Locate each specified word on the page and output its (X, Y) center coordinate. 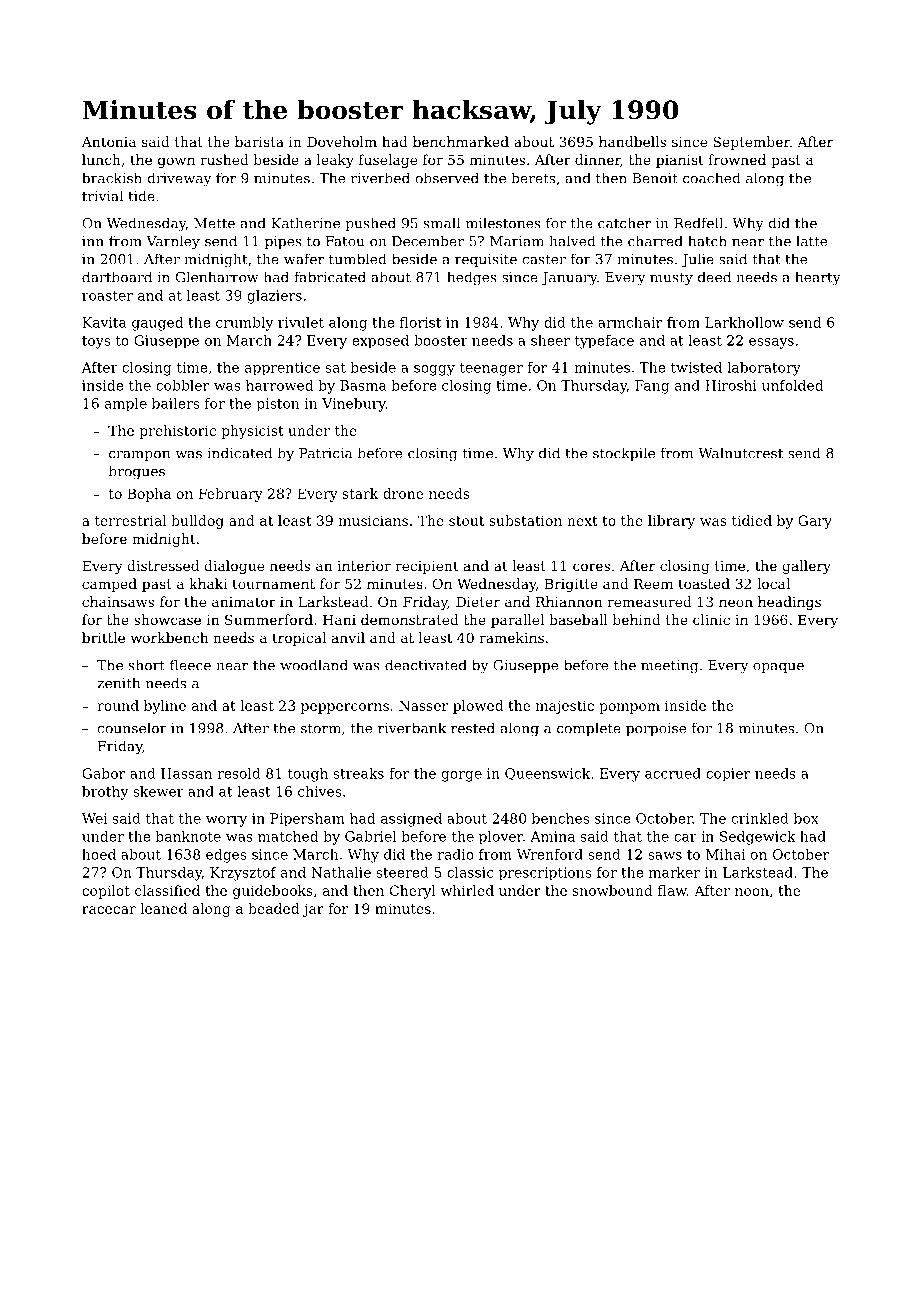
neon (736, 603)
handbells (632, 141)
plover (501, 838)
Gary (815, 522)
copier (728, 775)
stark (360, 493)
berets (533, 178)
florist (420, 322)
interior (364, 566)
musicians (373, 520)
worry (226, 821)
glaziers (274, 297)
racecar (109, 910)
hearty (818, 278)
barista (259, 141)
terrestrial (130, 520)
